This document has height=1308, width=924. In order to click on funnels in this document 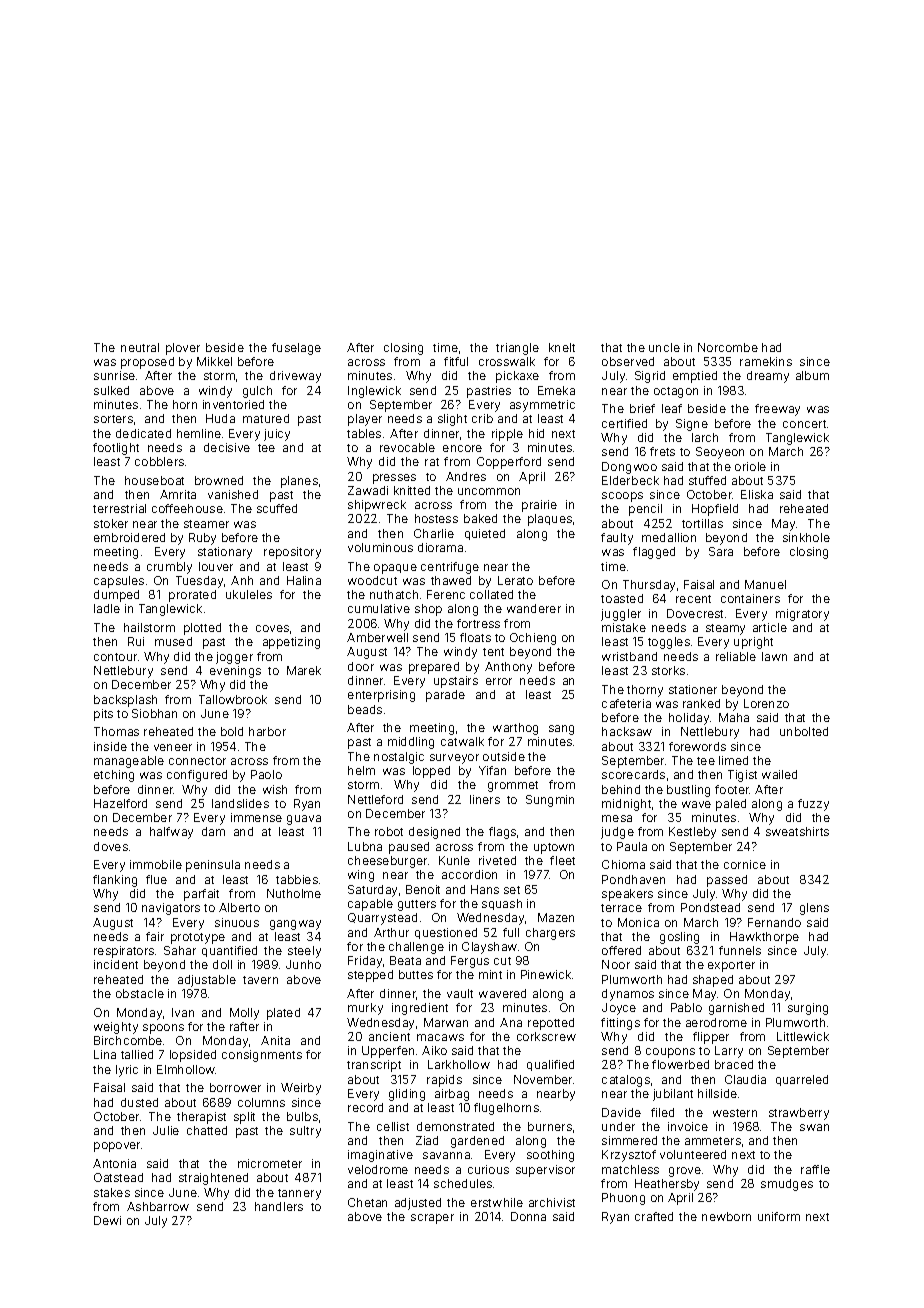, I will do `click(740, 950)`.
